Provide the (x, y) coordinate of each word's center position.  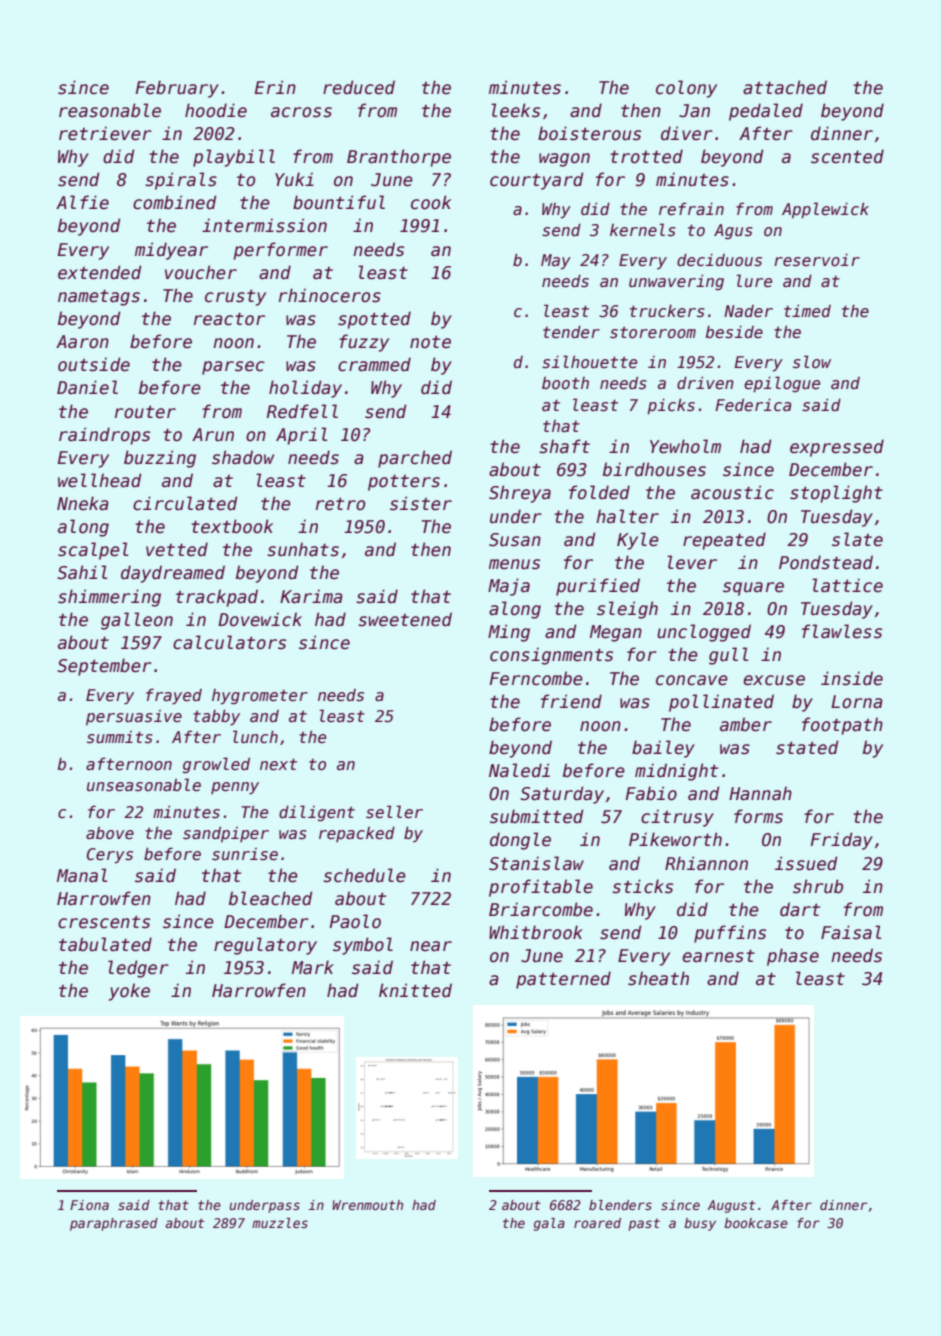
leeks (515, 110)
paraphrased (114, 1224)
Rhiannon (706, 863)
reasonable (110, 110)
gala (549, 1224)
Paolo (355, 921)
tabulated (105, 944)
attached (785, 87)
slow (812, 362)
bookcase (756, 1223)
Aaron (82, 341)
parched (415, 459)
